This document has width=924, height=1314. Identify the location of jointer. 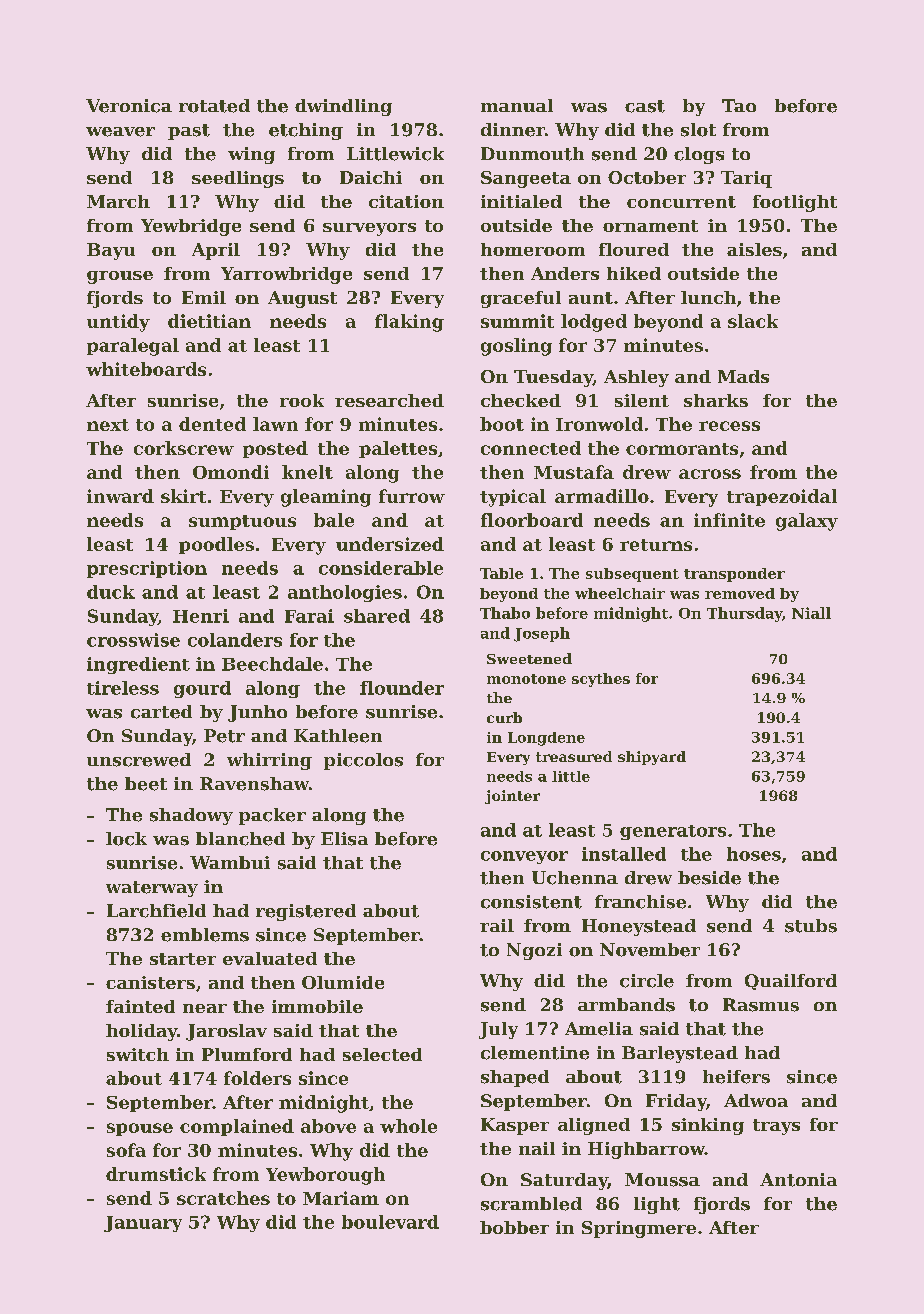
(512, 797).
